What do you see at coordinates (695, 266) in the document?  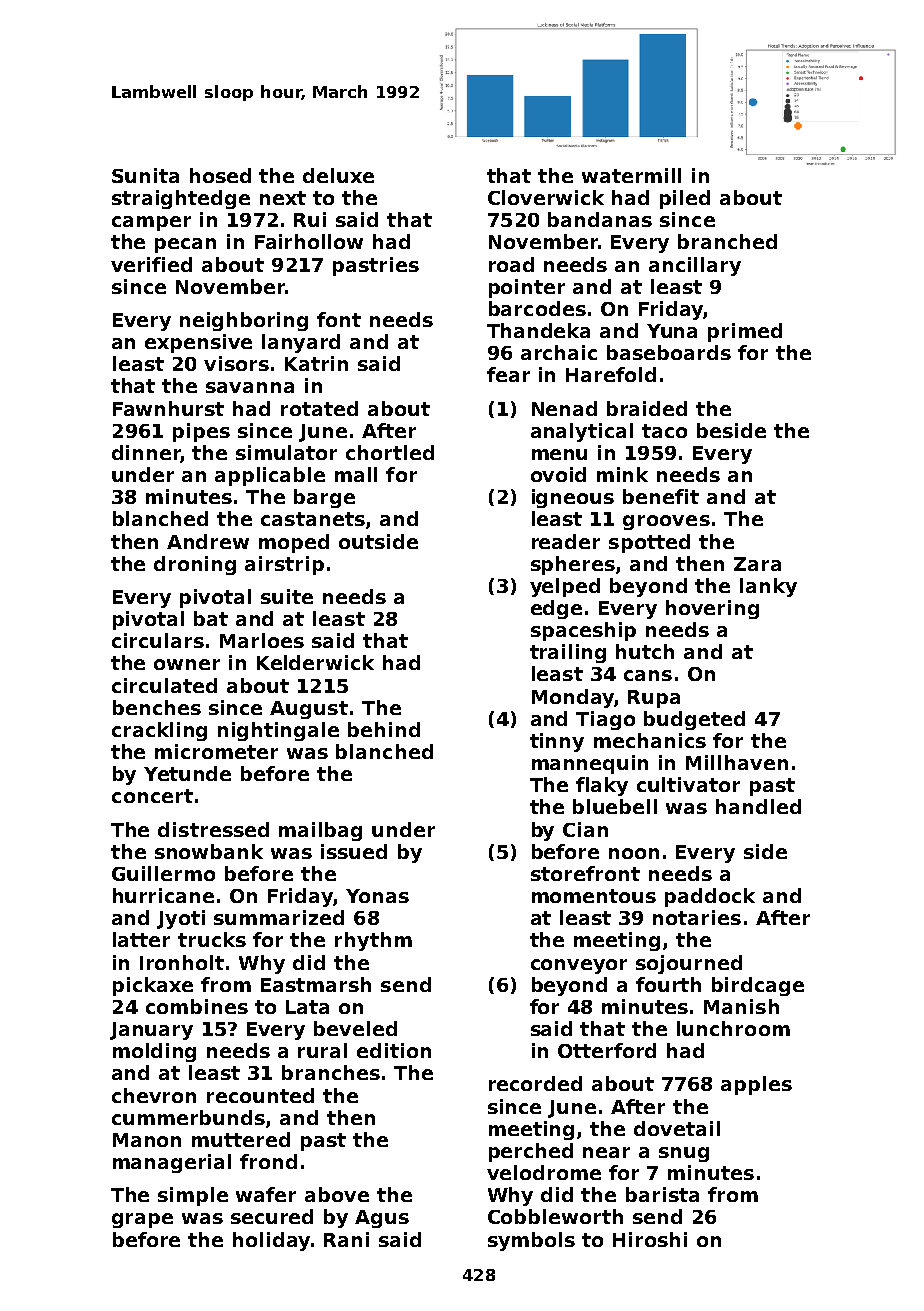 I see `ancillary` at bounding box center [695, 266].
